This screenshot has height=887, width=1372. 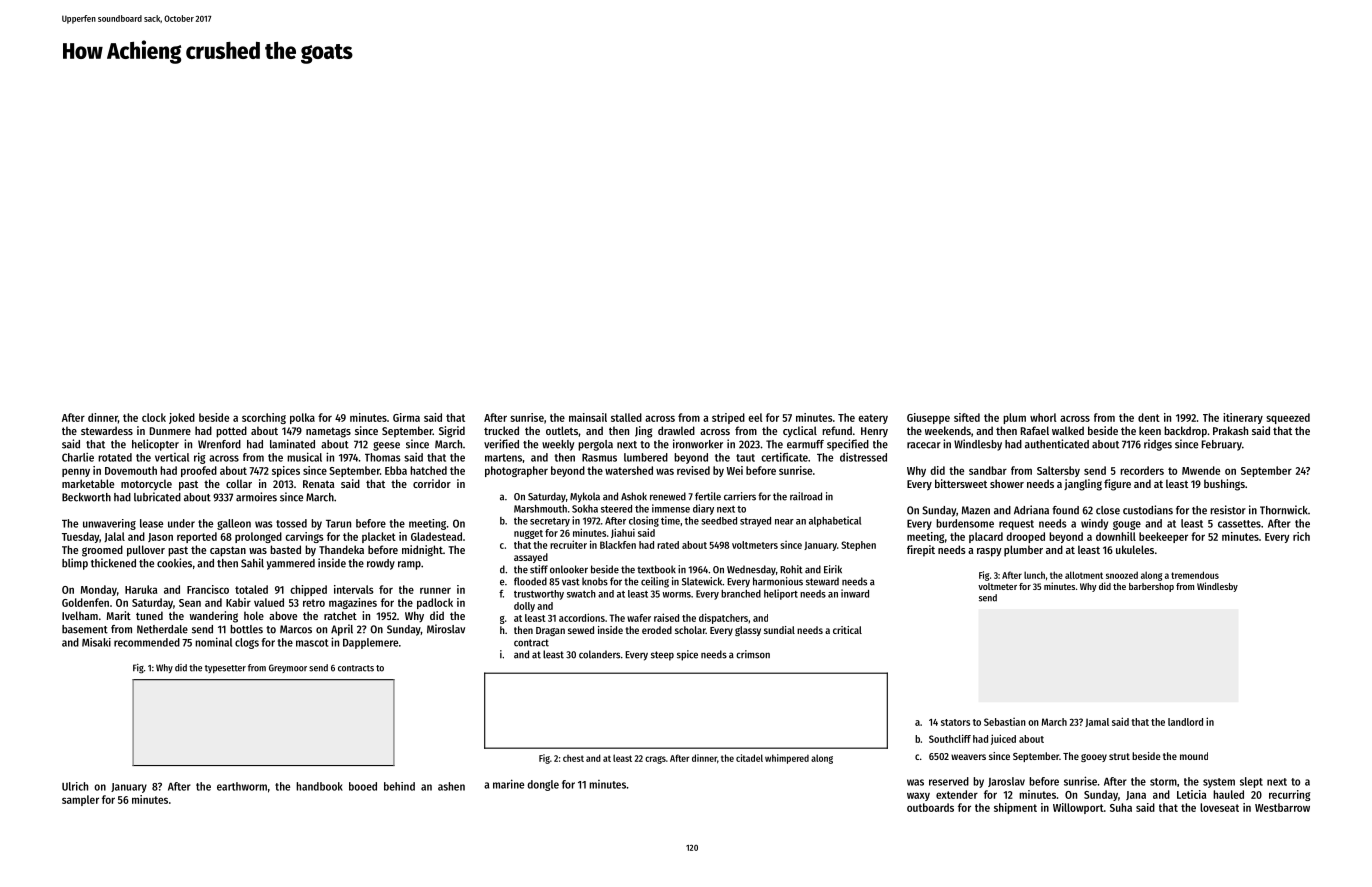 What do you see at coordinates (516, 471) in the screenshot?
I see `photographer` at bounding box center [516, 471].
